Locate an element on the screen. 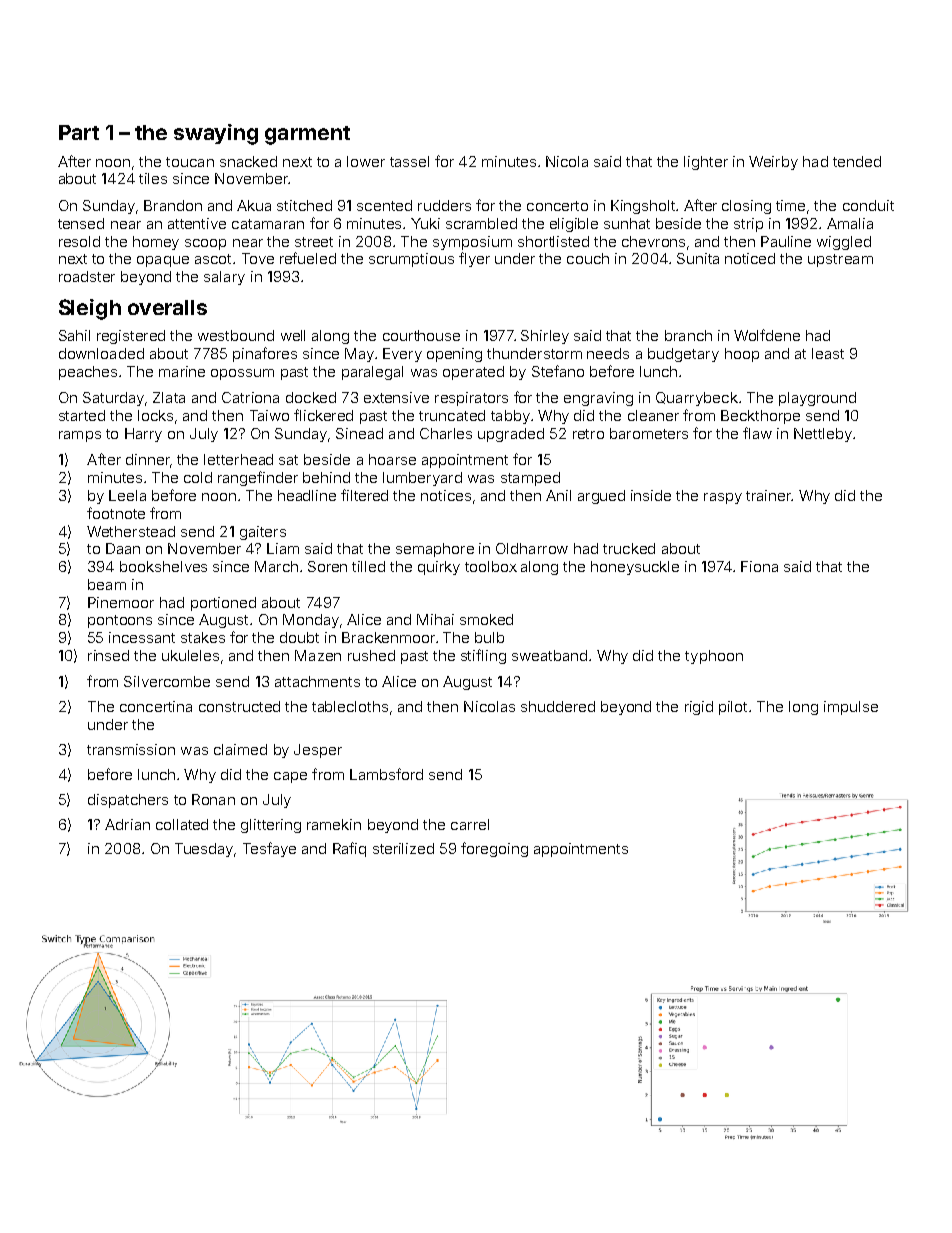  Fiona is located at coordinates (759, 566).
